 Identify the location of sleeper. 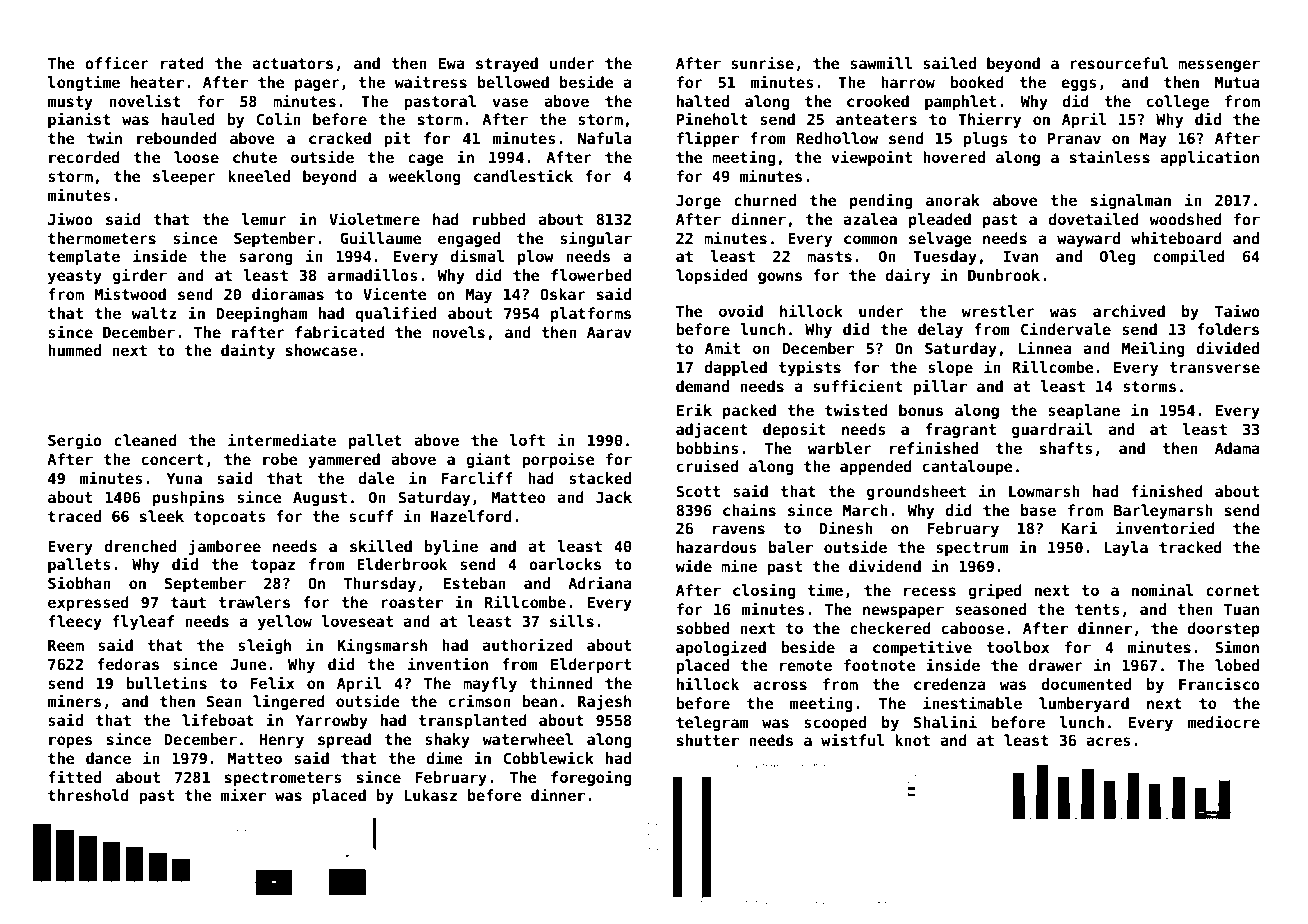
(184, 177).
